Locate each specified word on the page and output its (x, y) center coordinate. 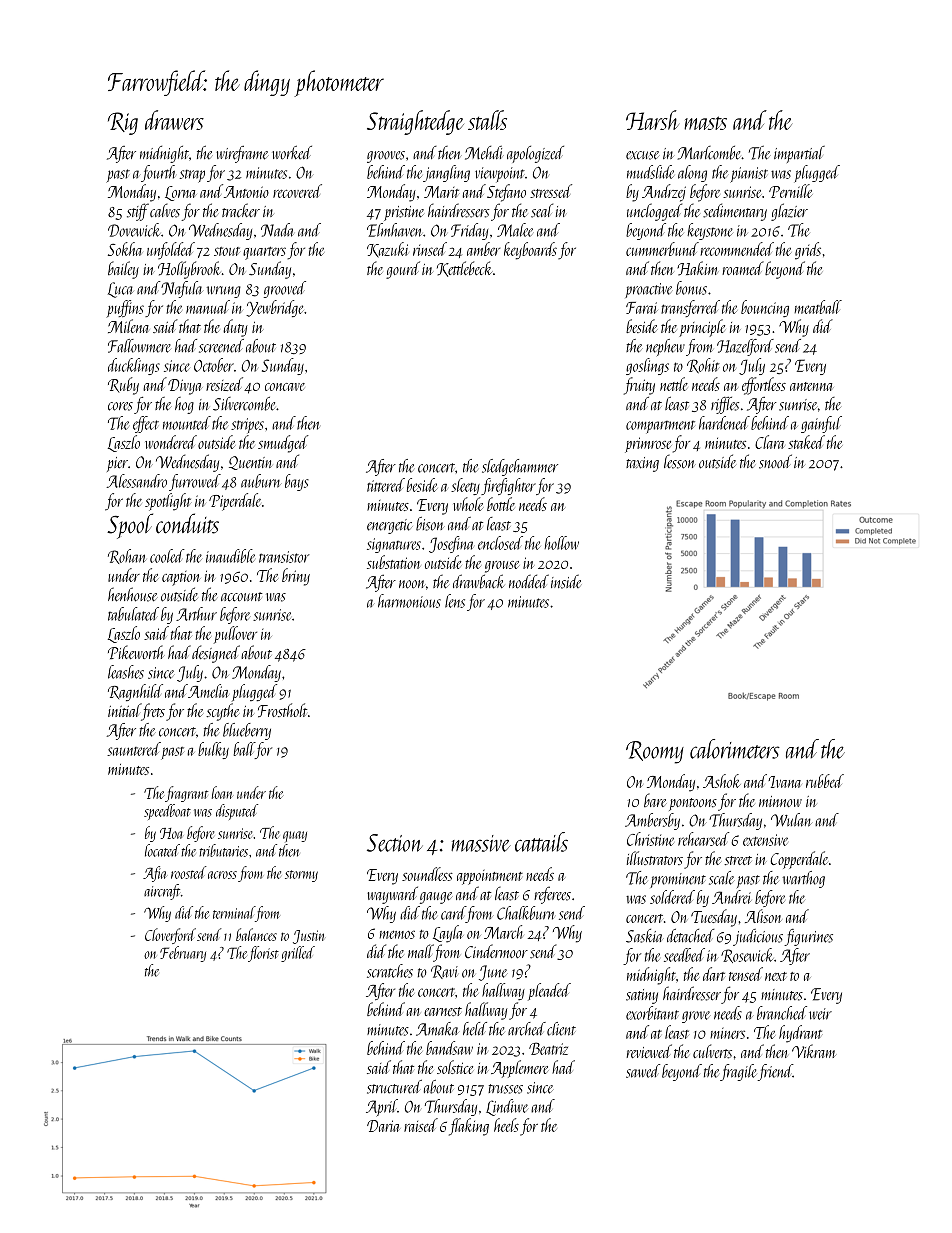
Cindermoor (496, 951)
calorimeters (735, 749)
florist (263, 954)
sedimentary (735, 212)
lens (455, 601)
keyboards (530, 251)
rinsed (430, 249)
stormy (301, 876)
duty (235, 328)
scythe (223, 712)
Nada (277, 230)
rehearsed (703, 839)
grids (808, 251)
